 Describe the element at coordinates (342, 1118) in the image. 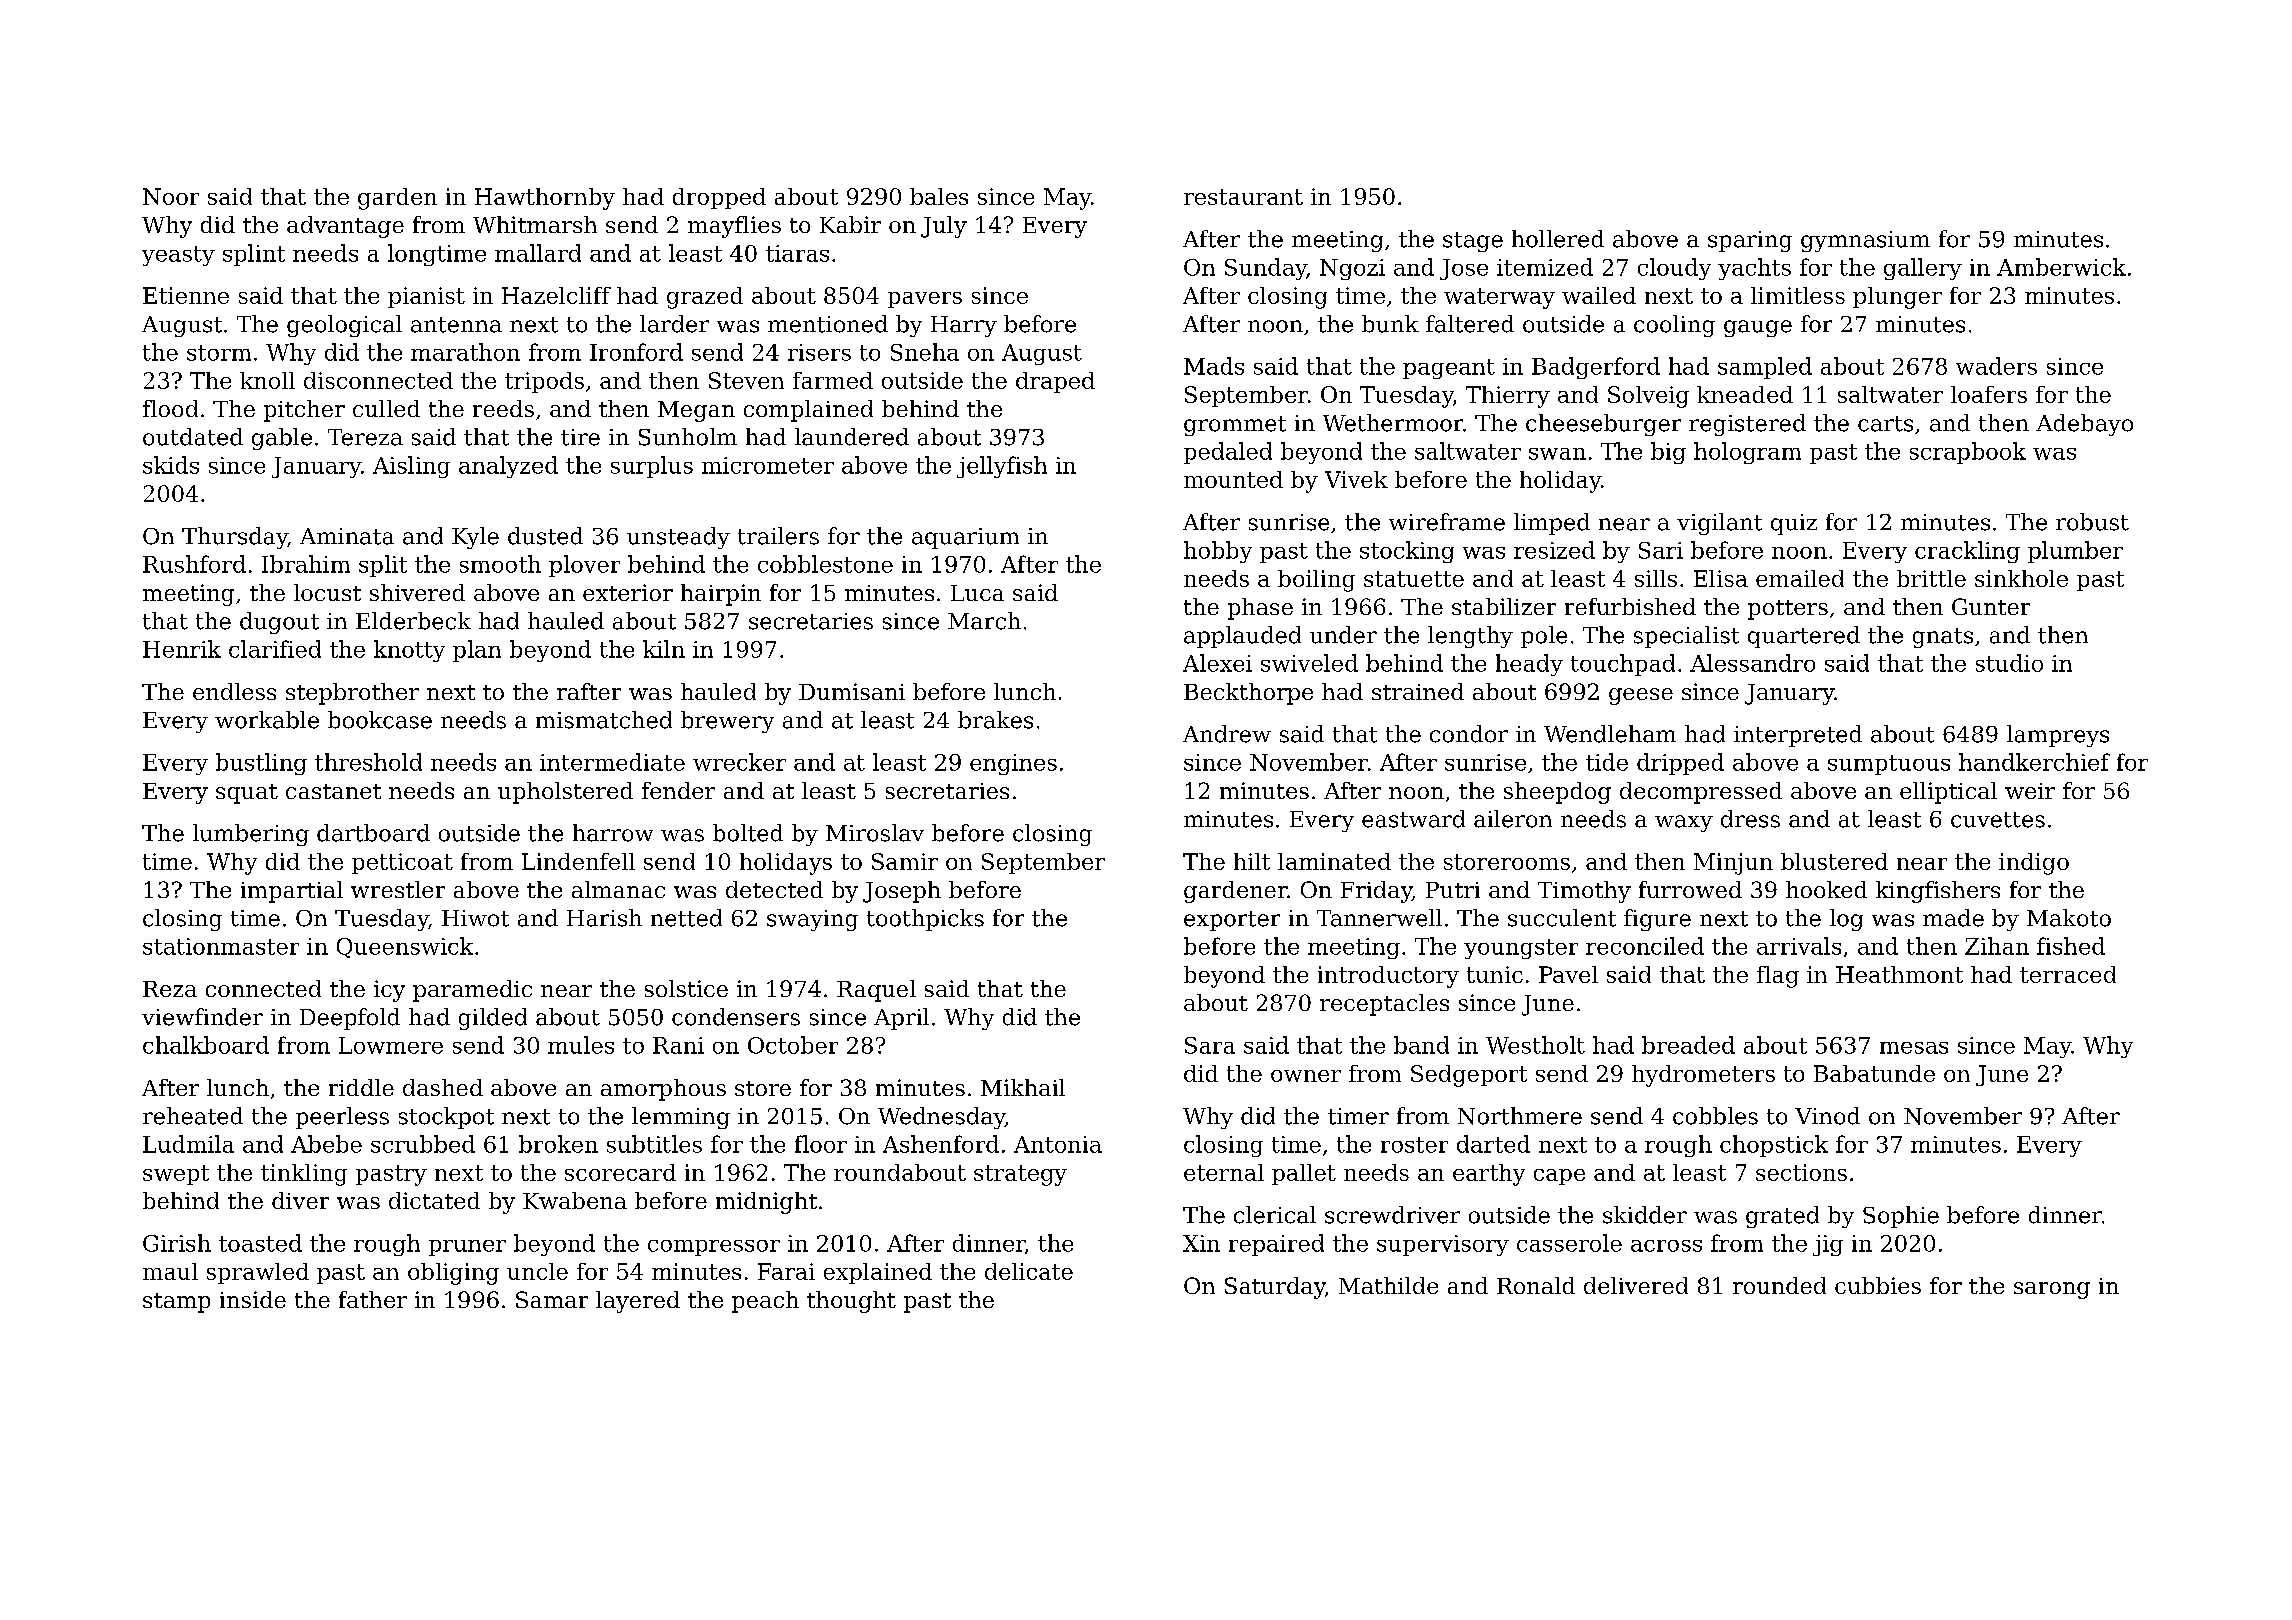

I see `peerless` at that location.
